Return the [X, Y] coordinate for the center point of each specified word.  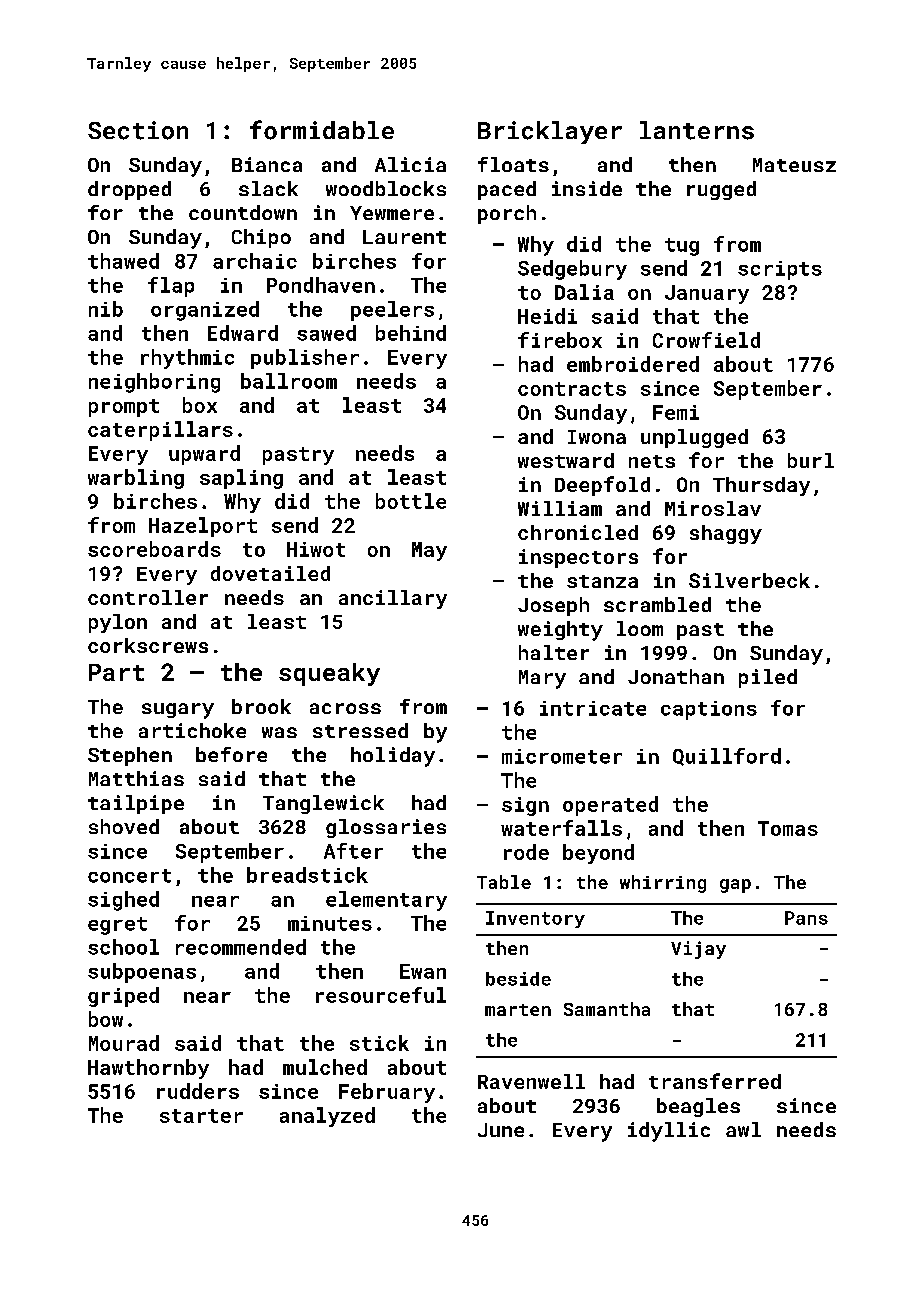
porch [507, 214]
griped [123, 997]
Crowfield [706, 340]
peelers [392, 311]
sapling [241, 479]
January [707, 294]
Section [138, 130]
